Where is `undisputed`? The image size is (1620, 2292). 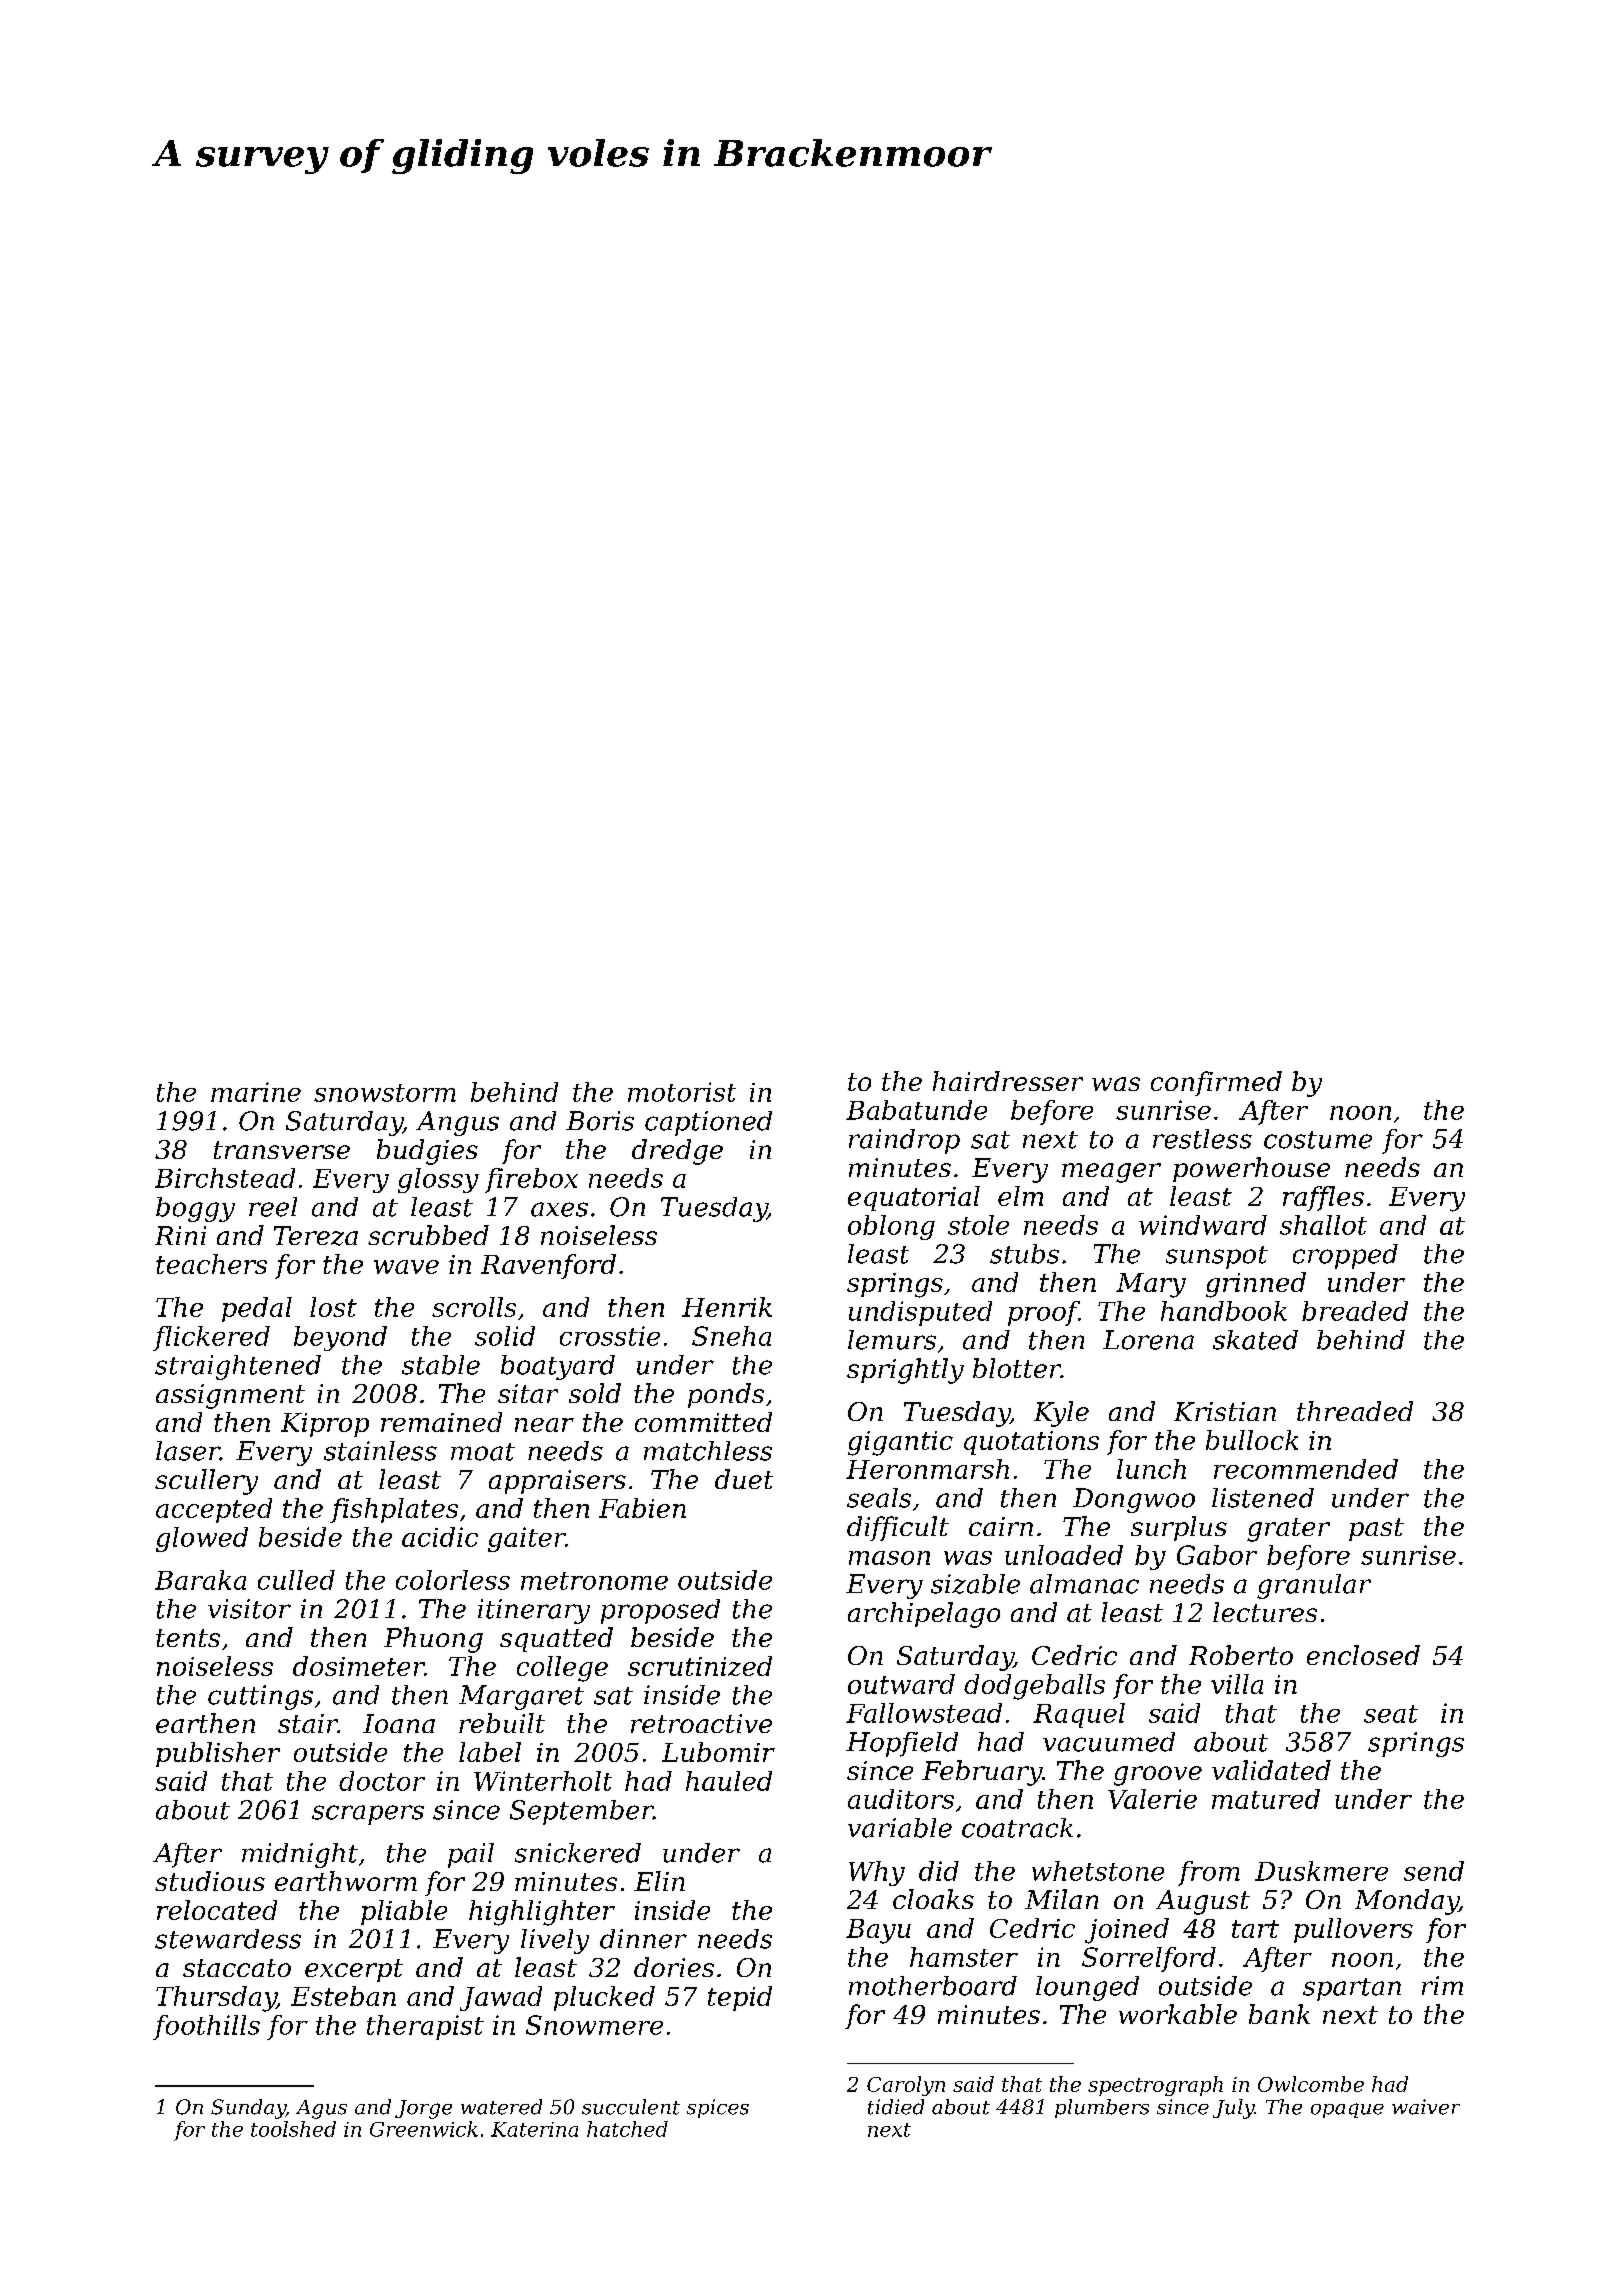 undisputed is located at coordinates (920, 1313).
